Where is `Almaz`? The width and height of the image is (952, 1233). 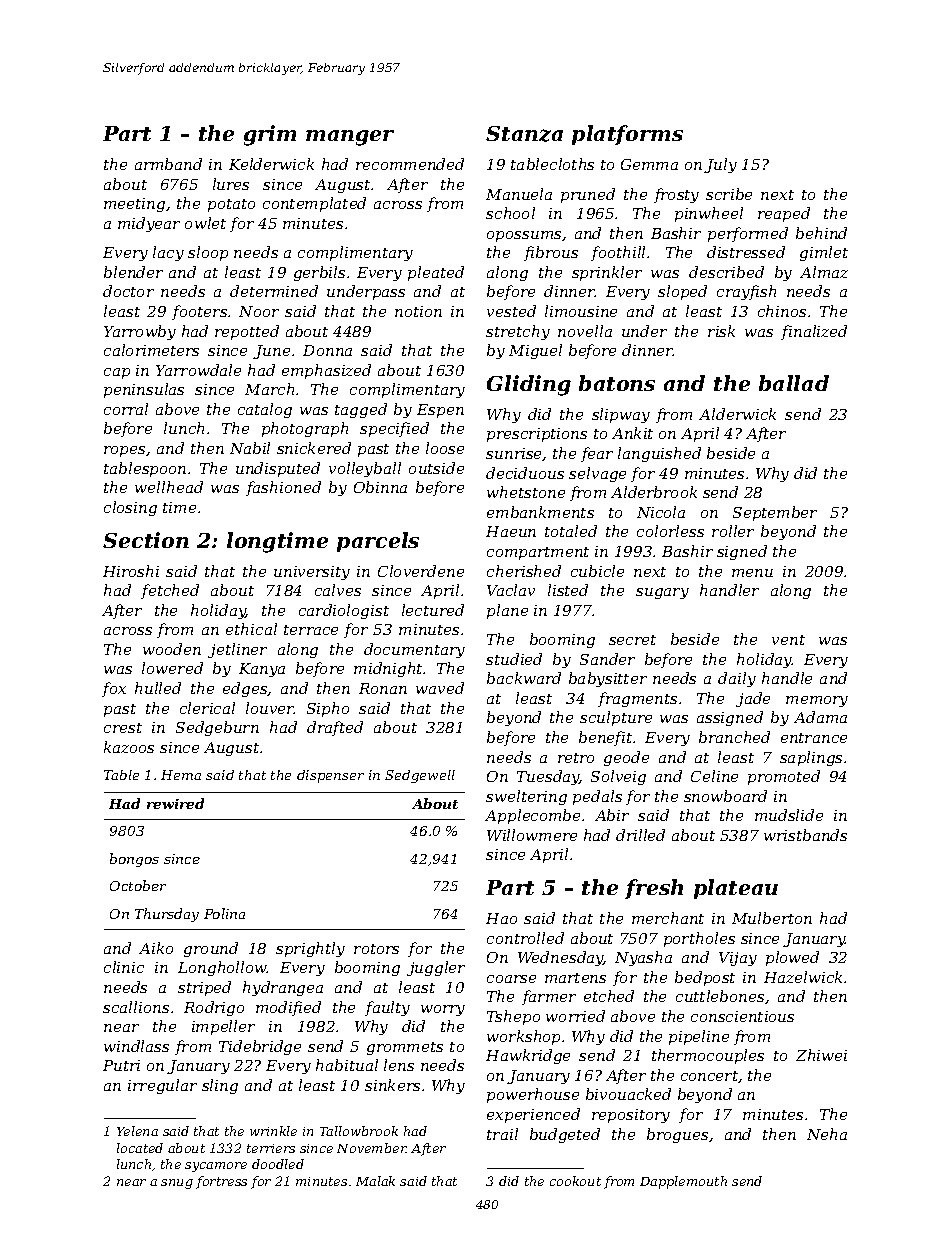
Almaz is located at coordinates (824, 272).
